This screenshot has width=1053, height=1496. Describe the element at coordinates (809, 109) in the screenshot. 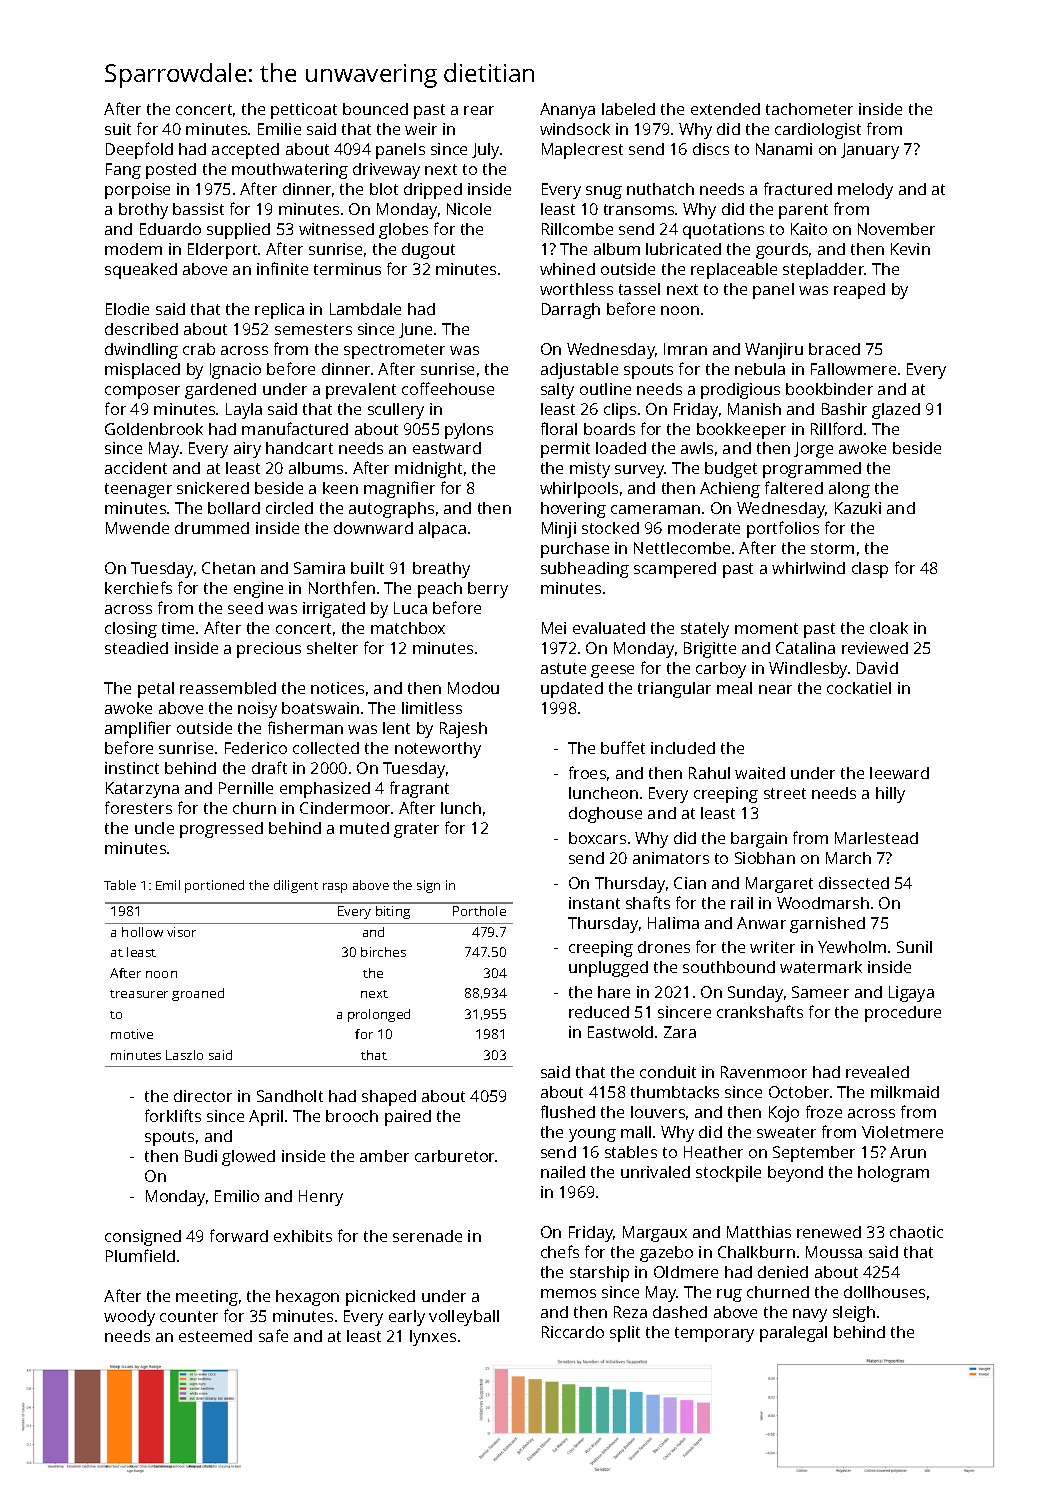

I see `tachometer` at that location.
